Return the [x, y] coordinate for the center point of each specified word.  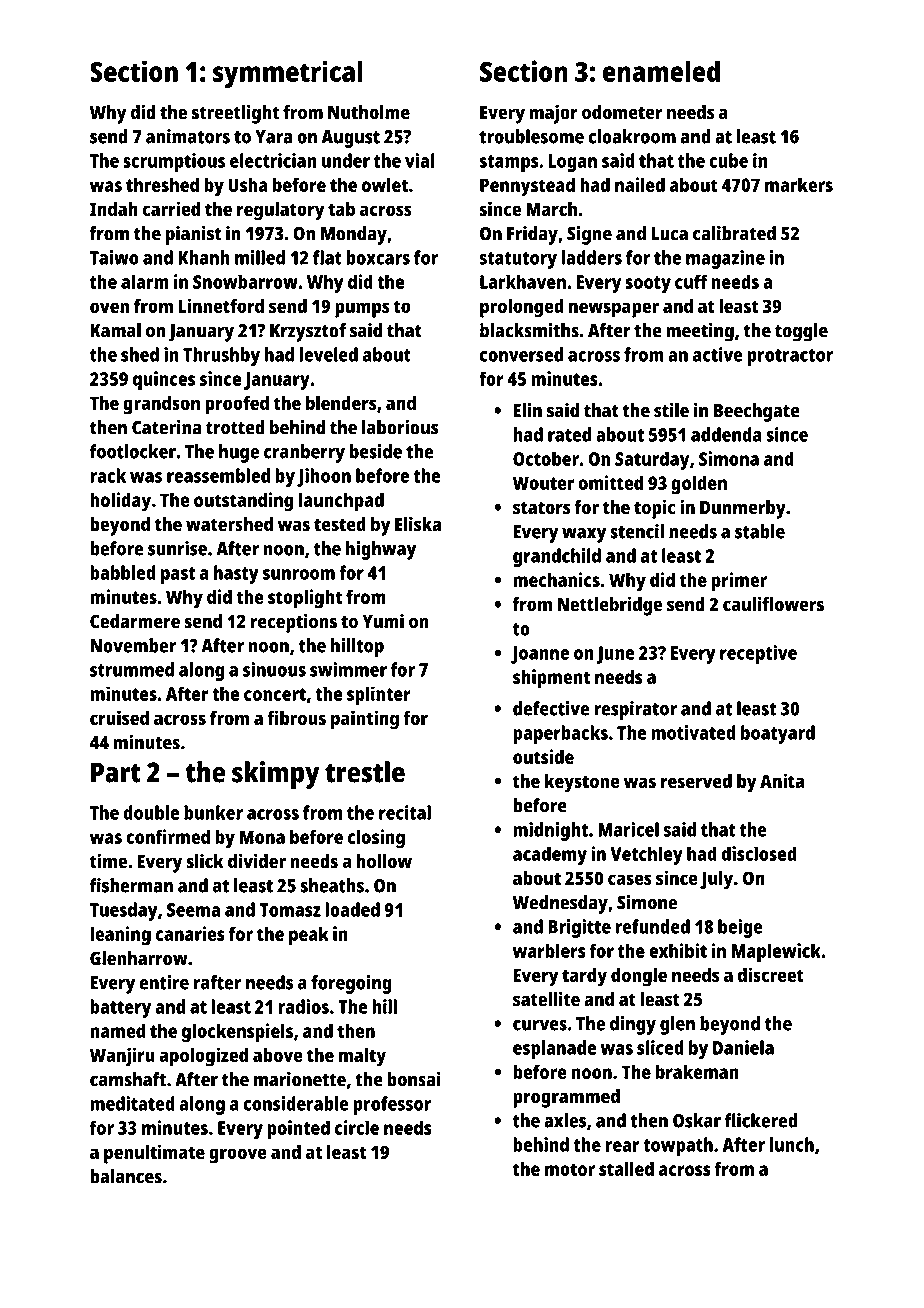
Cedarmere [135, 621]
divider [257, 861]
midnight [550, 831]
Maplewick [776, 953]
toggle [801, 332]
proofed [237, 405]
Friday [532, 235]
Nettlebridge [610, 606]
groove [238, 1156]
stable [760, 531]
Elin [528, 410]
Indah [114, 209]
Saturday [652, 460]
